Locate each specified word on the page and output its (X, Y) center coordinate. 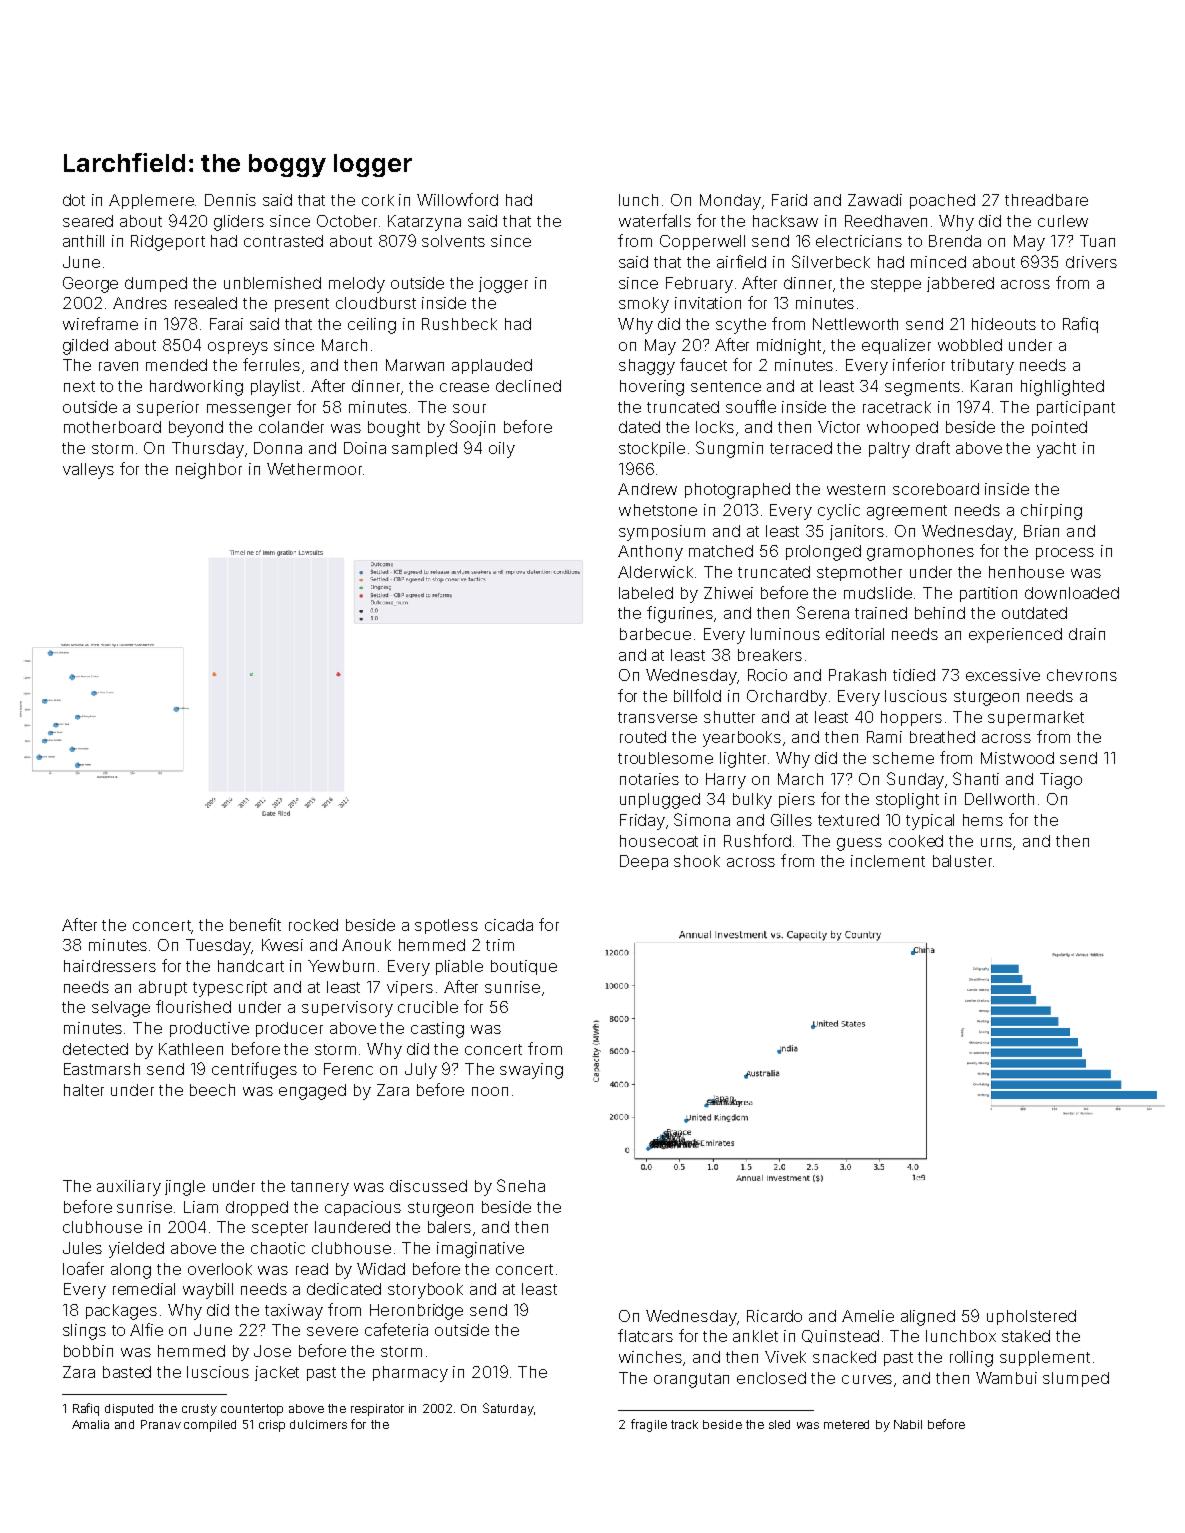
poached (942, 201)
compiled (210, 1426)
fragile (649, 1425)
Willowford (457, 199)
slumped (1076, 1379)
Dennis (230, 200)
